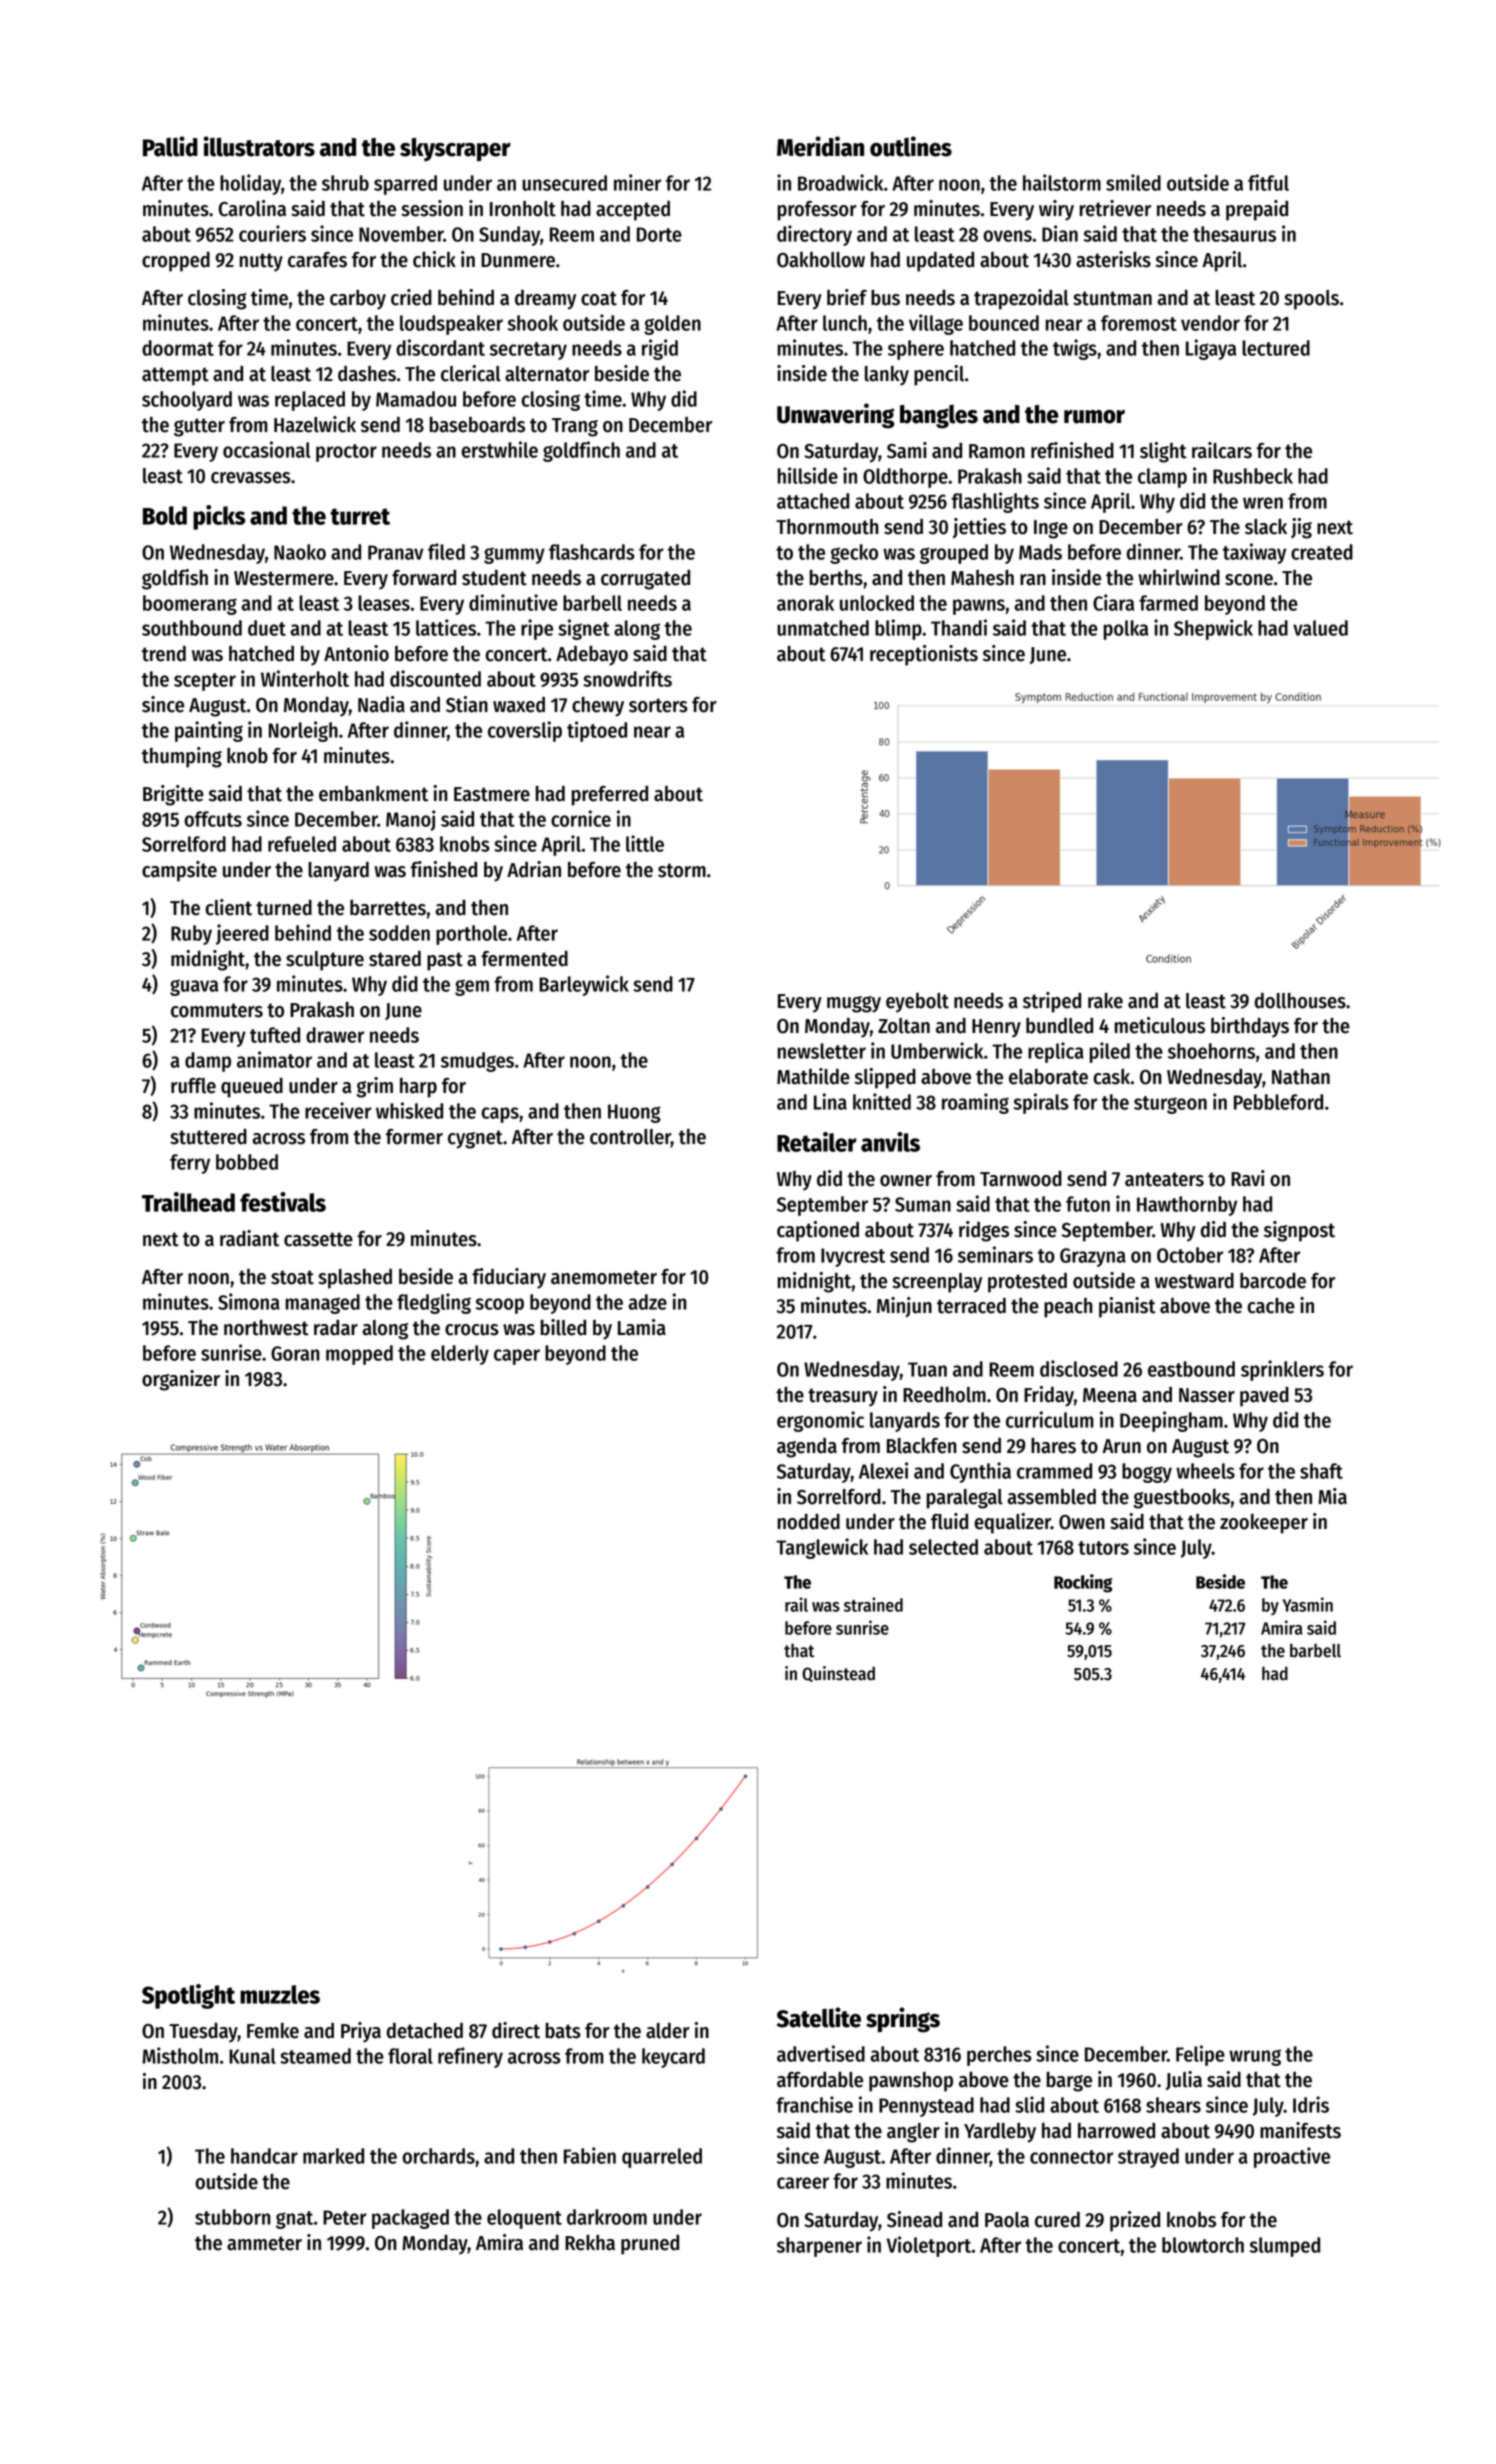 The image size is (1496, 2464). Describe the element at coordinates (356, 653) in the page. I see `Antonio` at that location.
